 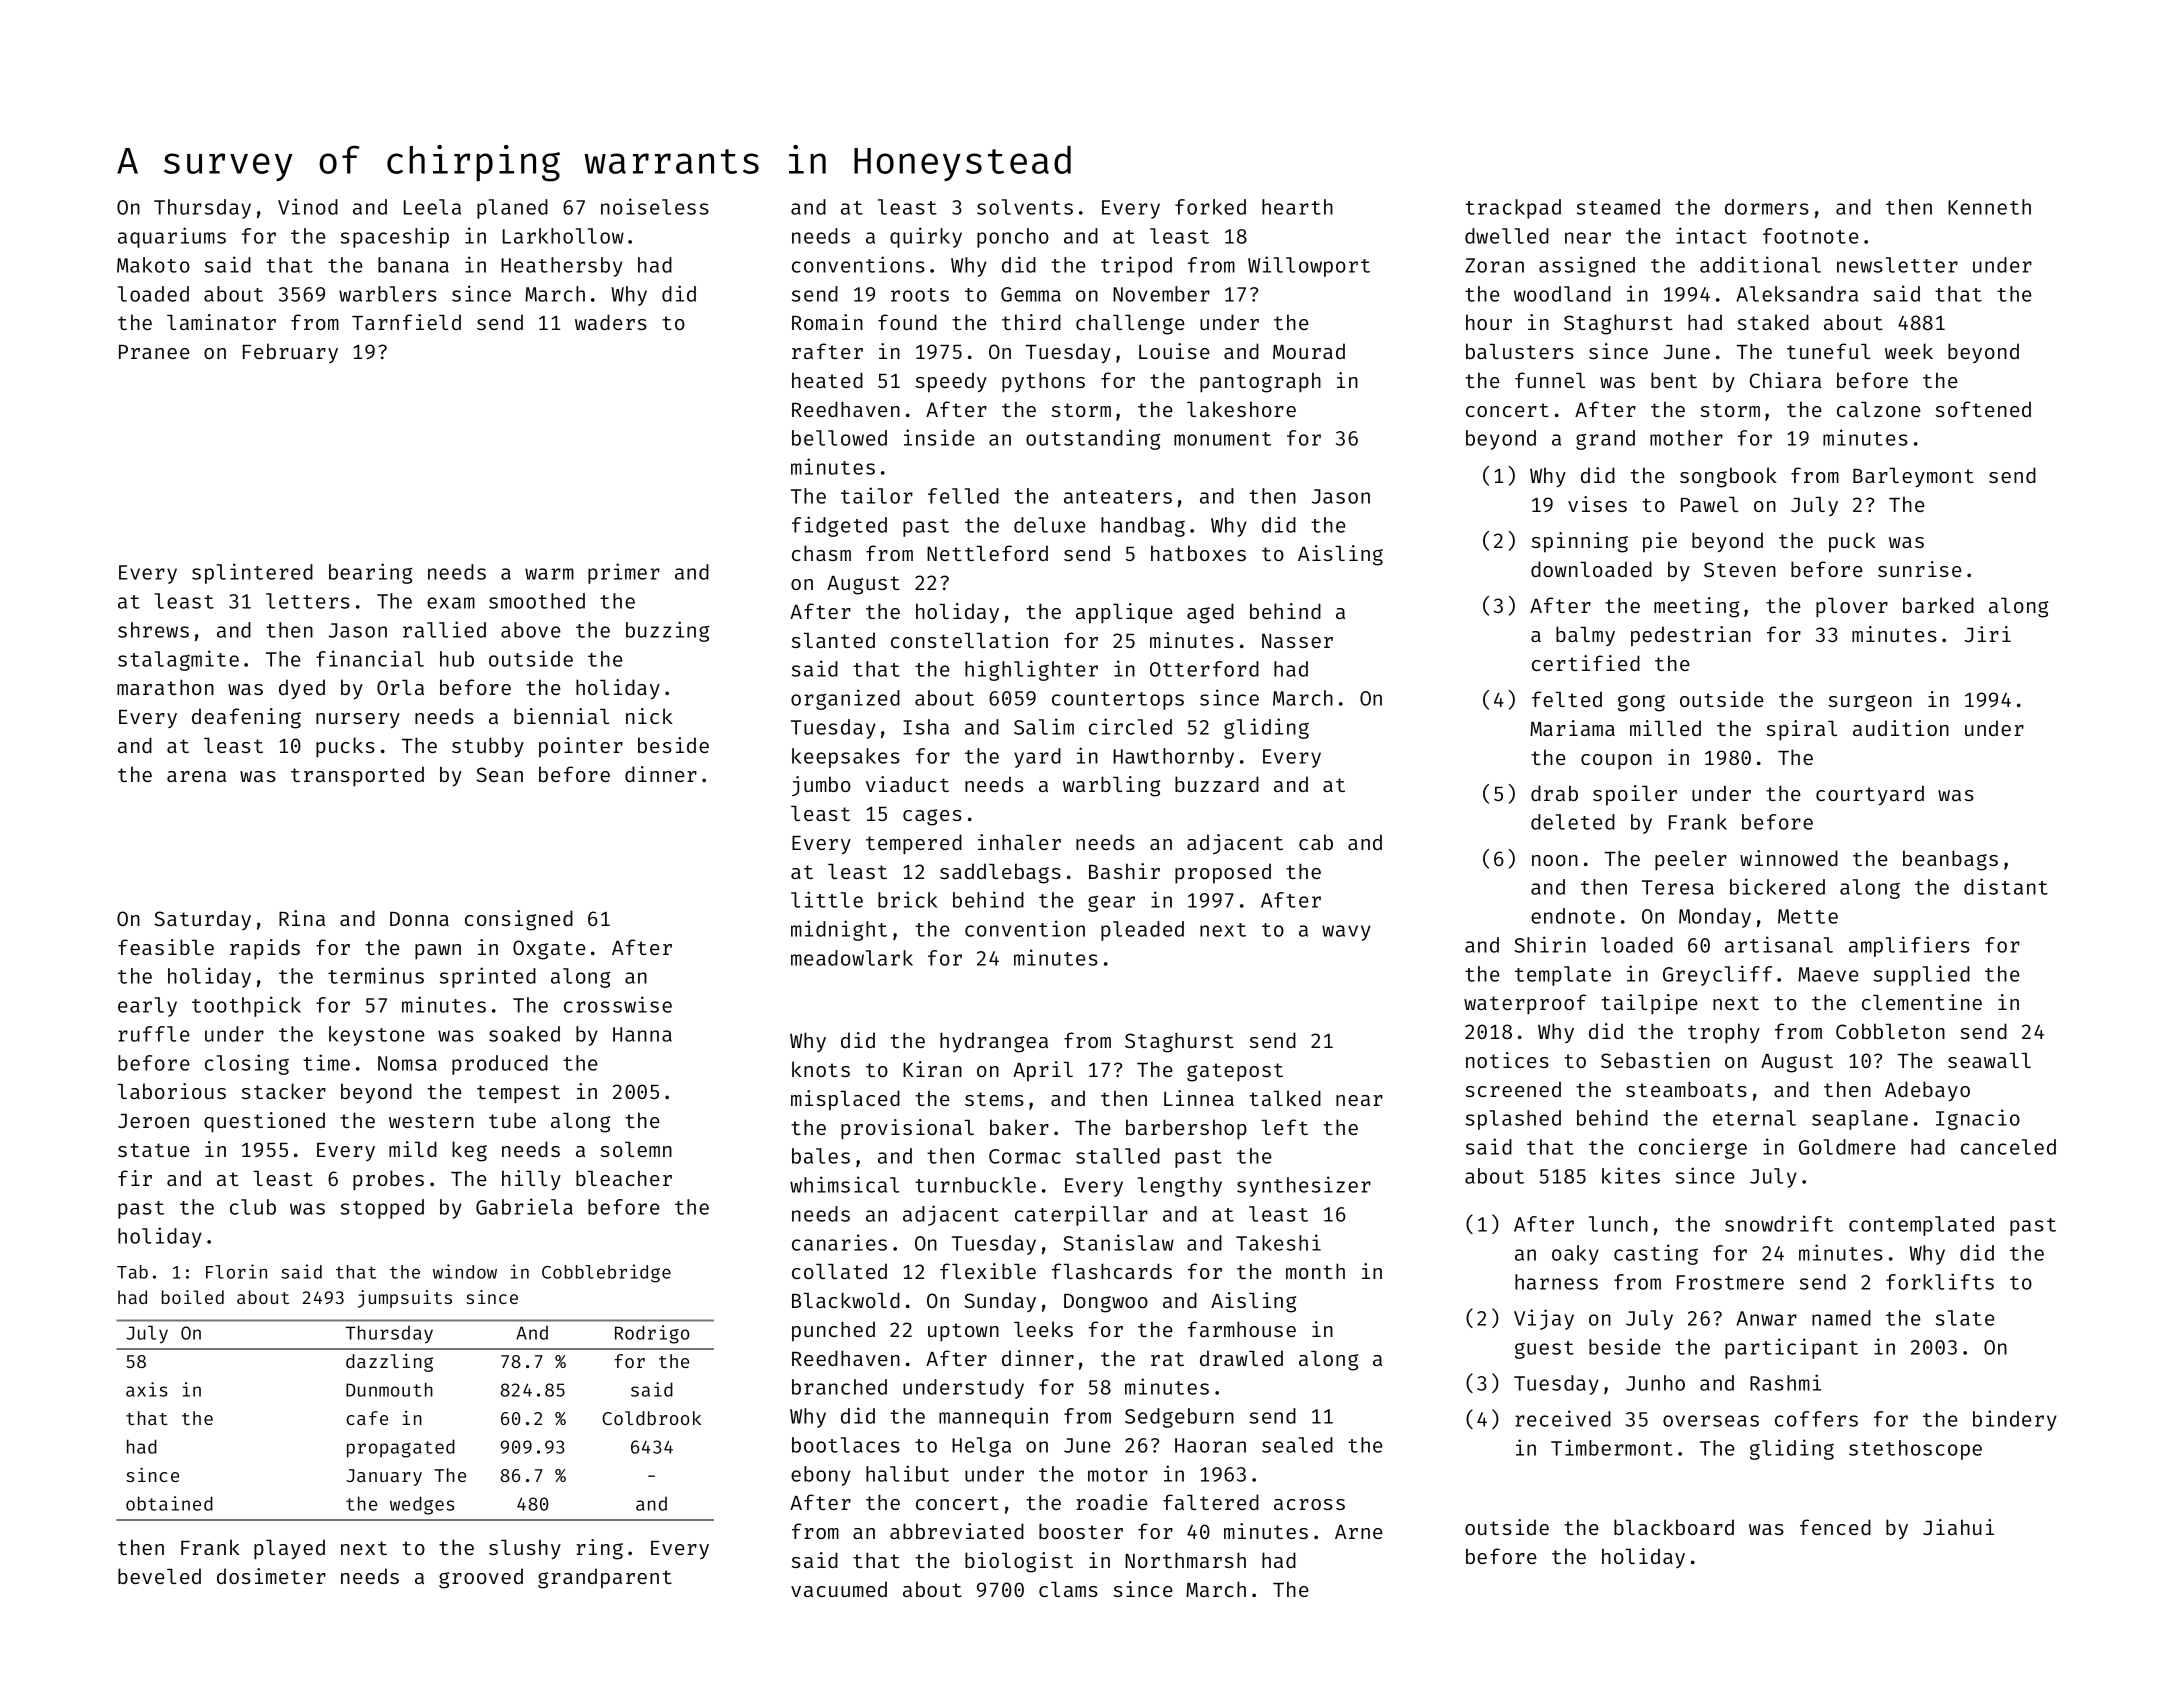 I want to click on deleted, so click(x=1573, y=822).
